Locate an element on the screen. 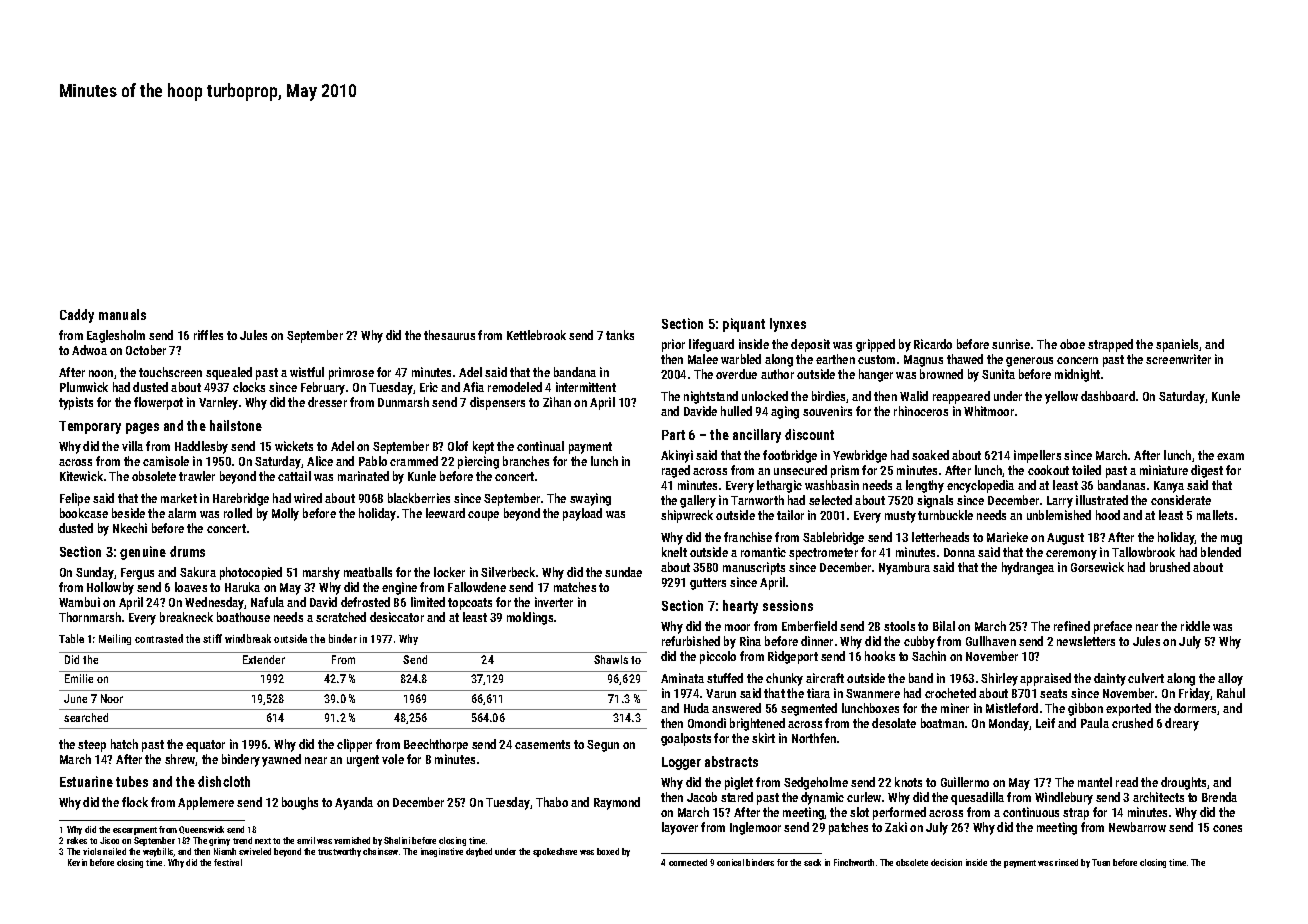 The width and height of the screenshot is (1308, 924). Estuarine is located at coordinates (86, 781).
